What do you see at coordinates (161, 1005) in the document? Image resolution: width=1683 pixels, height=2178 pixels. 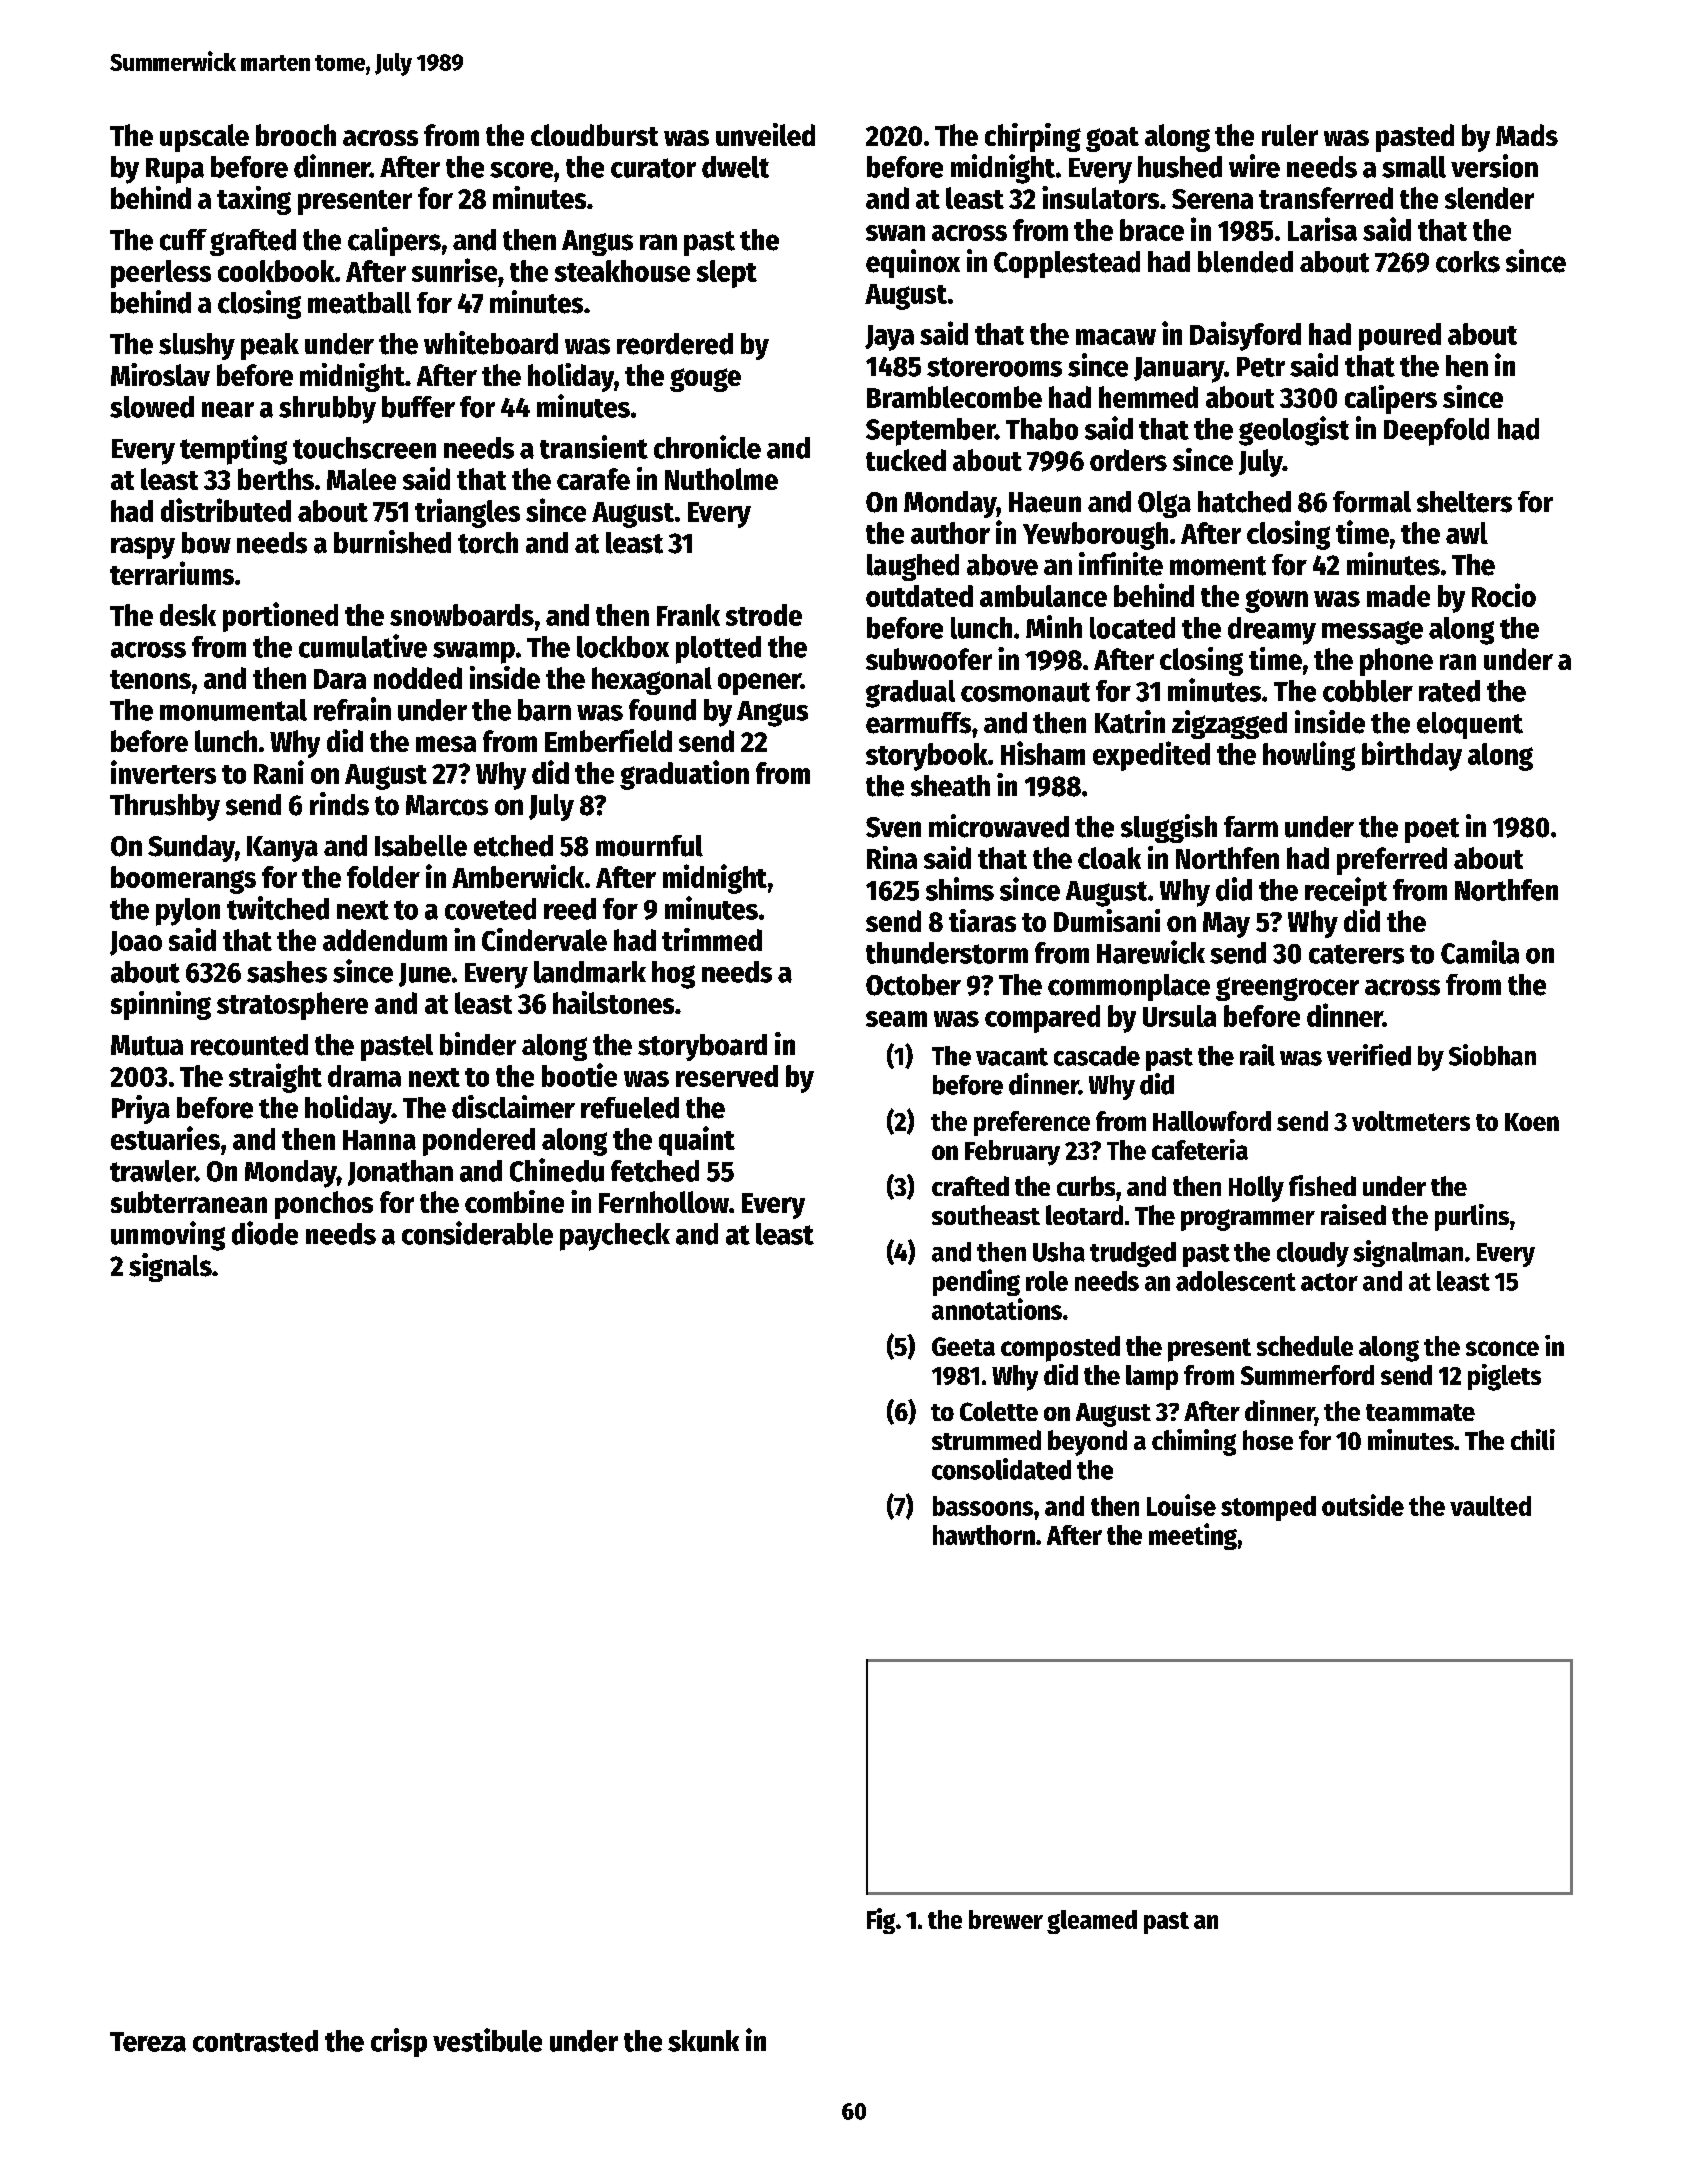 I see `spinning` at bounding box center [161, 1005].
